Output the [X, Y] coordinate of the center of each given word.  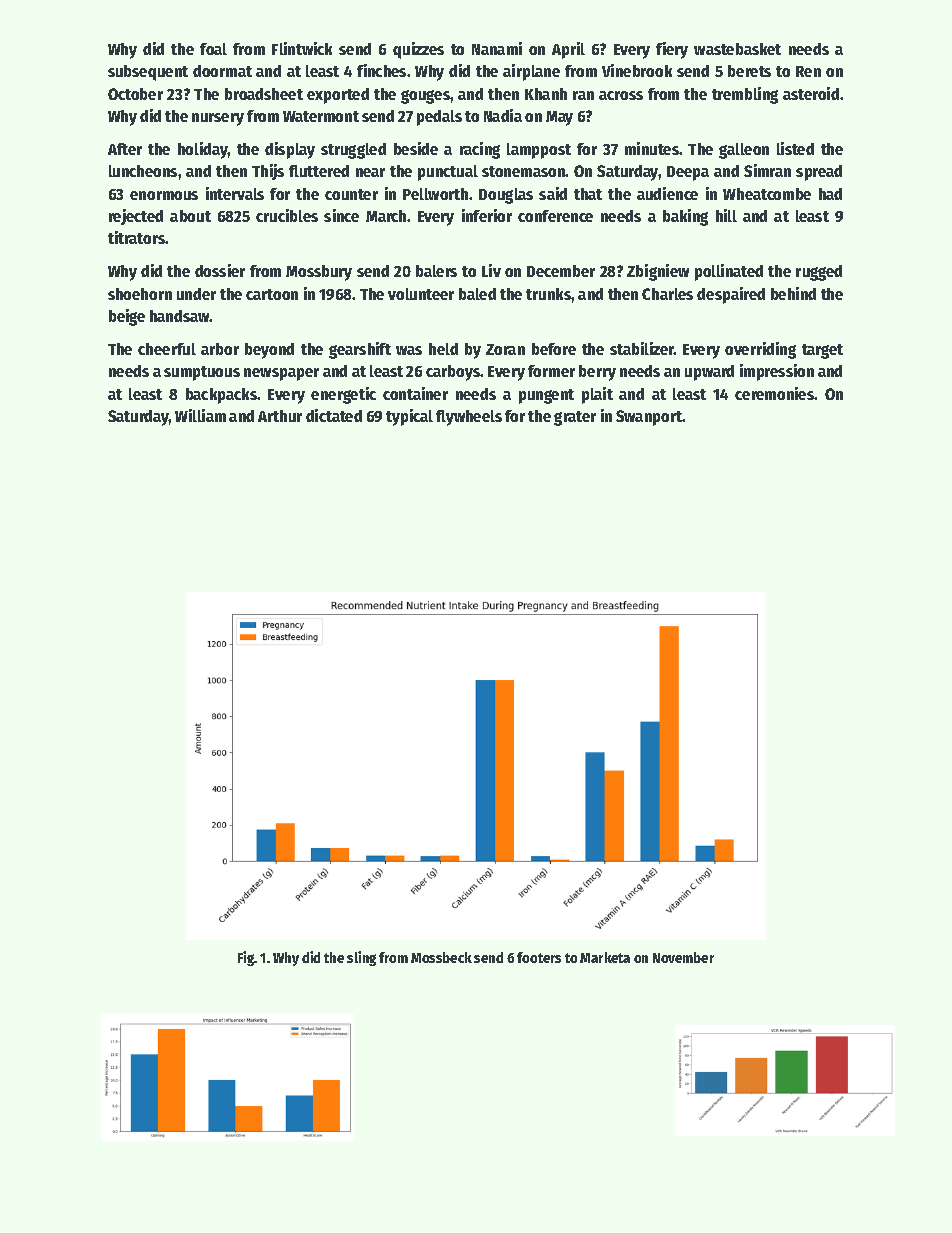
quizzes [418, 50]
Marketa [605, 957]
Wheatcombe [767, 194]
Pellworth [435, 194]
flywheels [469, 418]
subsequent [148, 73]
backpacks [221, 396]
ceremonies [775, 393]
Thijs [268, 172]
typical [409, 417]
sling [361, 958]
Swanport [649, 418]
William [200, 415]
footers [539, 957]
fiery [672, 50]
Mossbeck [441, 957]
